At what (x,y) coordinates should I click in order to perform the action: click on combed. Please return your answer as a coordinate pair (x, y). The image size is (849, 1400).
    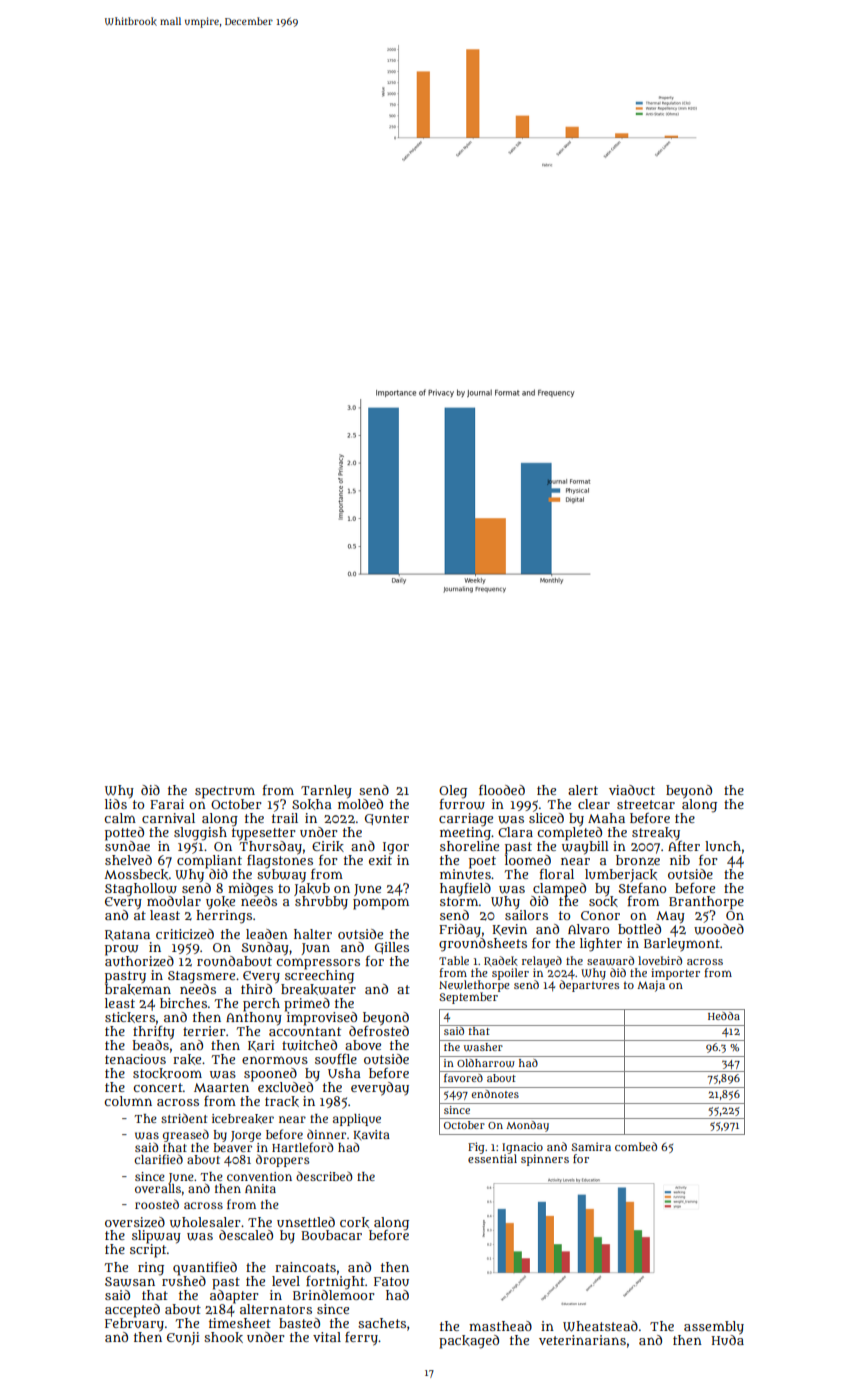
    Looking at the image, I should click on (636, 1146).
